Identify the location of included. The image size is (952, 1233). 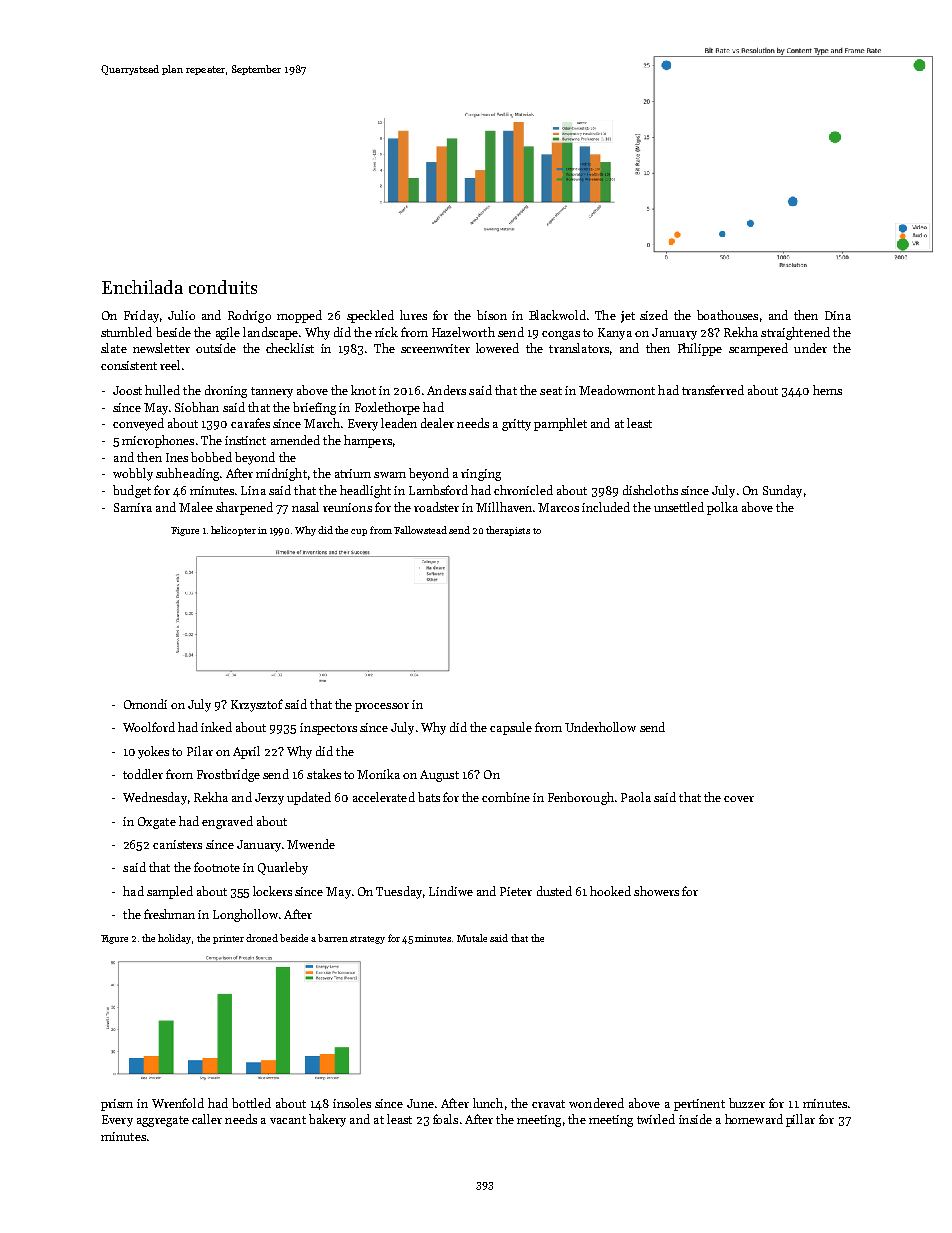
(606, 507).
